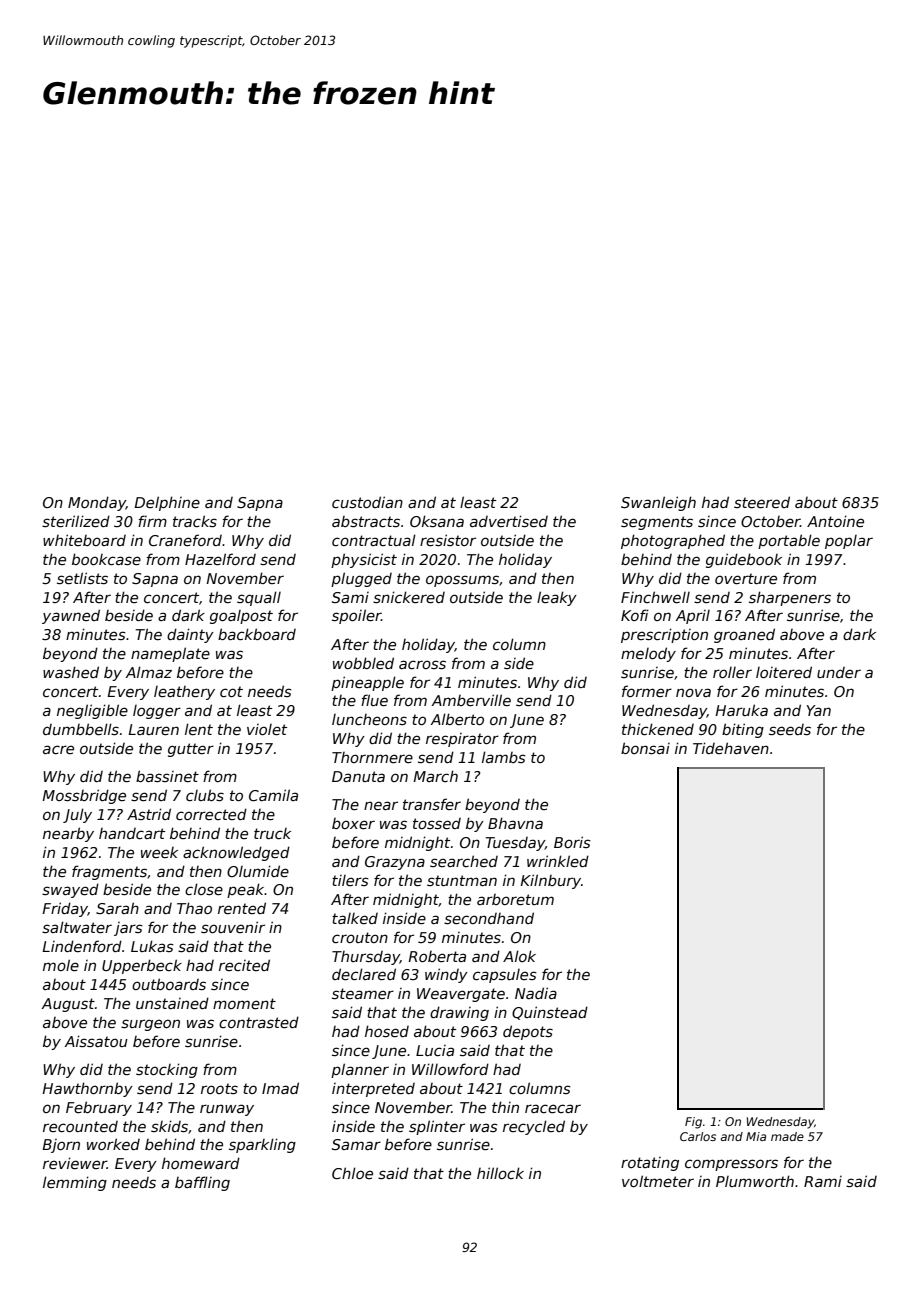 The image size is (924, 1308). I want to click on roller, so click(732, 672).
